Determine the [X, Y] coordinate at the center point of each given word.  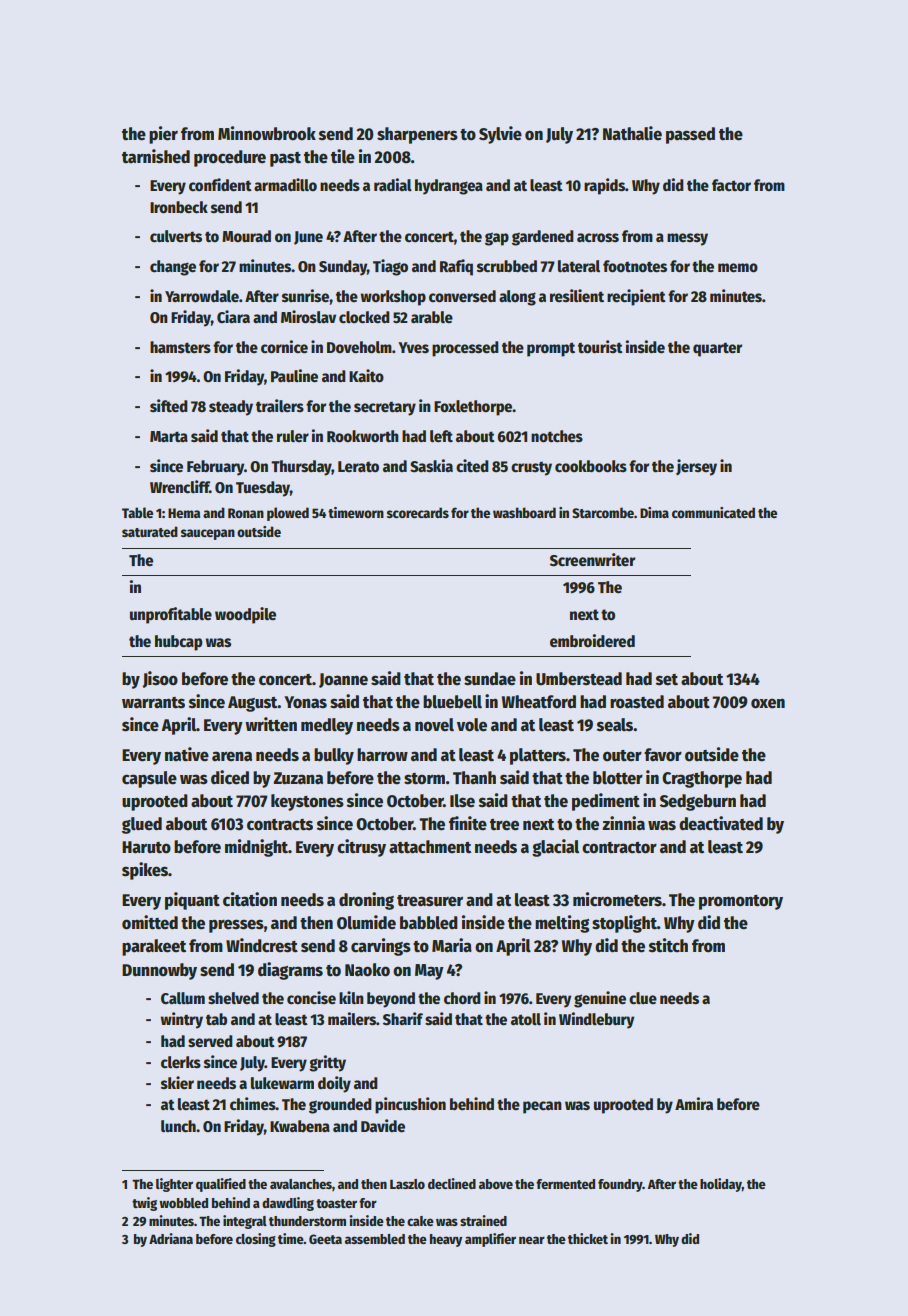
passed [690, 135]
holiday [721, 1185]
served [210, 1041]
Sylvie [500, 135]
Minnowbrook [267, 133]
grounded [340, 1106]
